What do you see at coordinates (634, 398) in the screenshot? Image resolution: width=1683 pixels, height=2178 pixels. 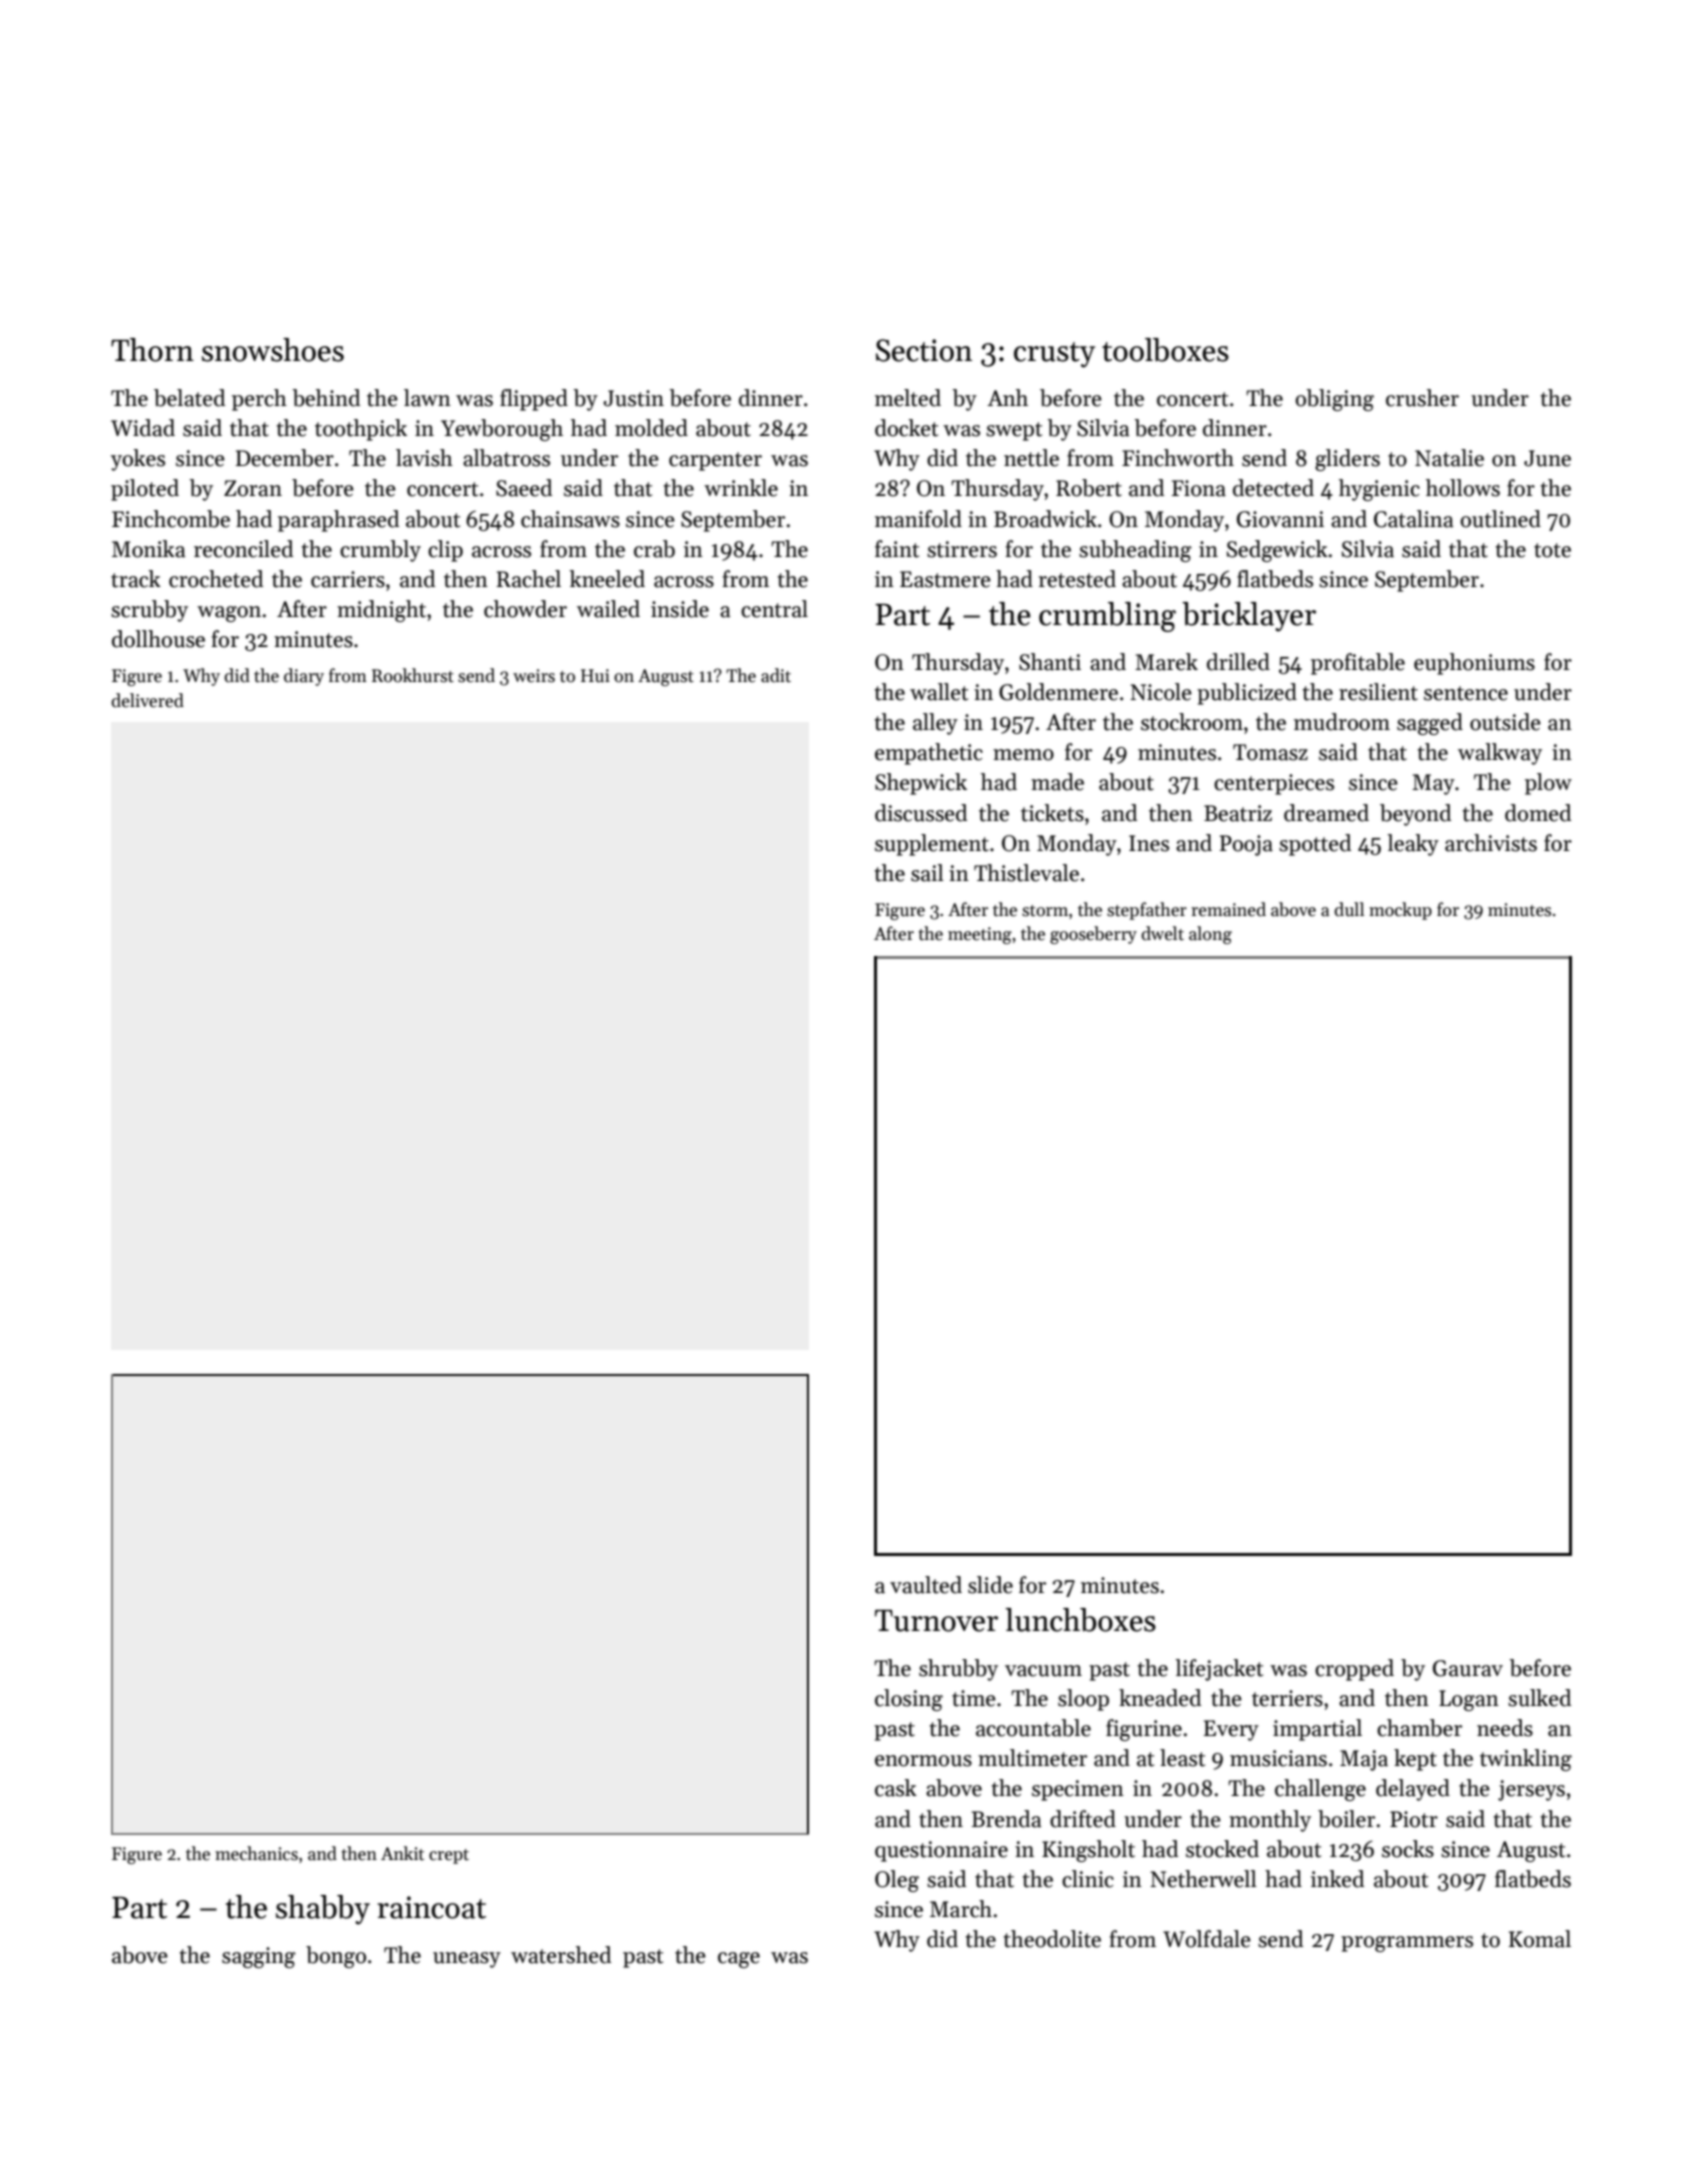 I see `Justin` at bounding box center [634, 398].
